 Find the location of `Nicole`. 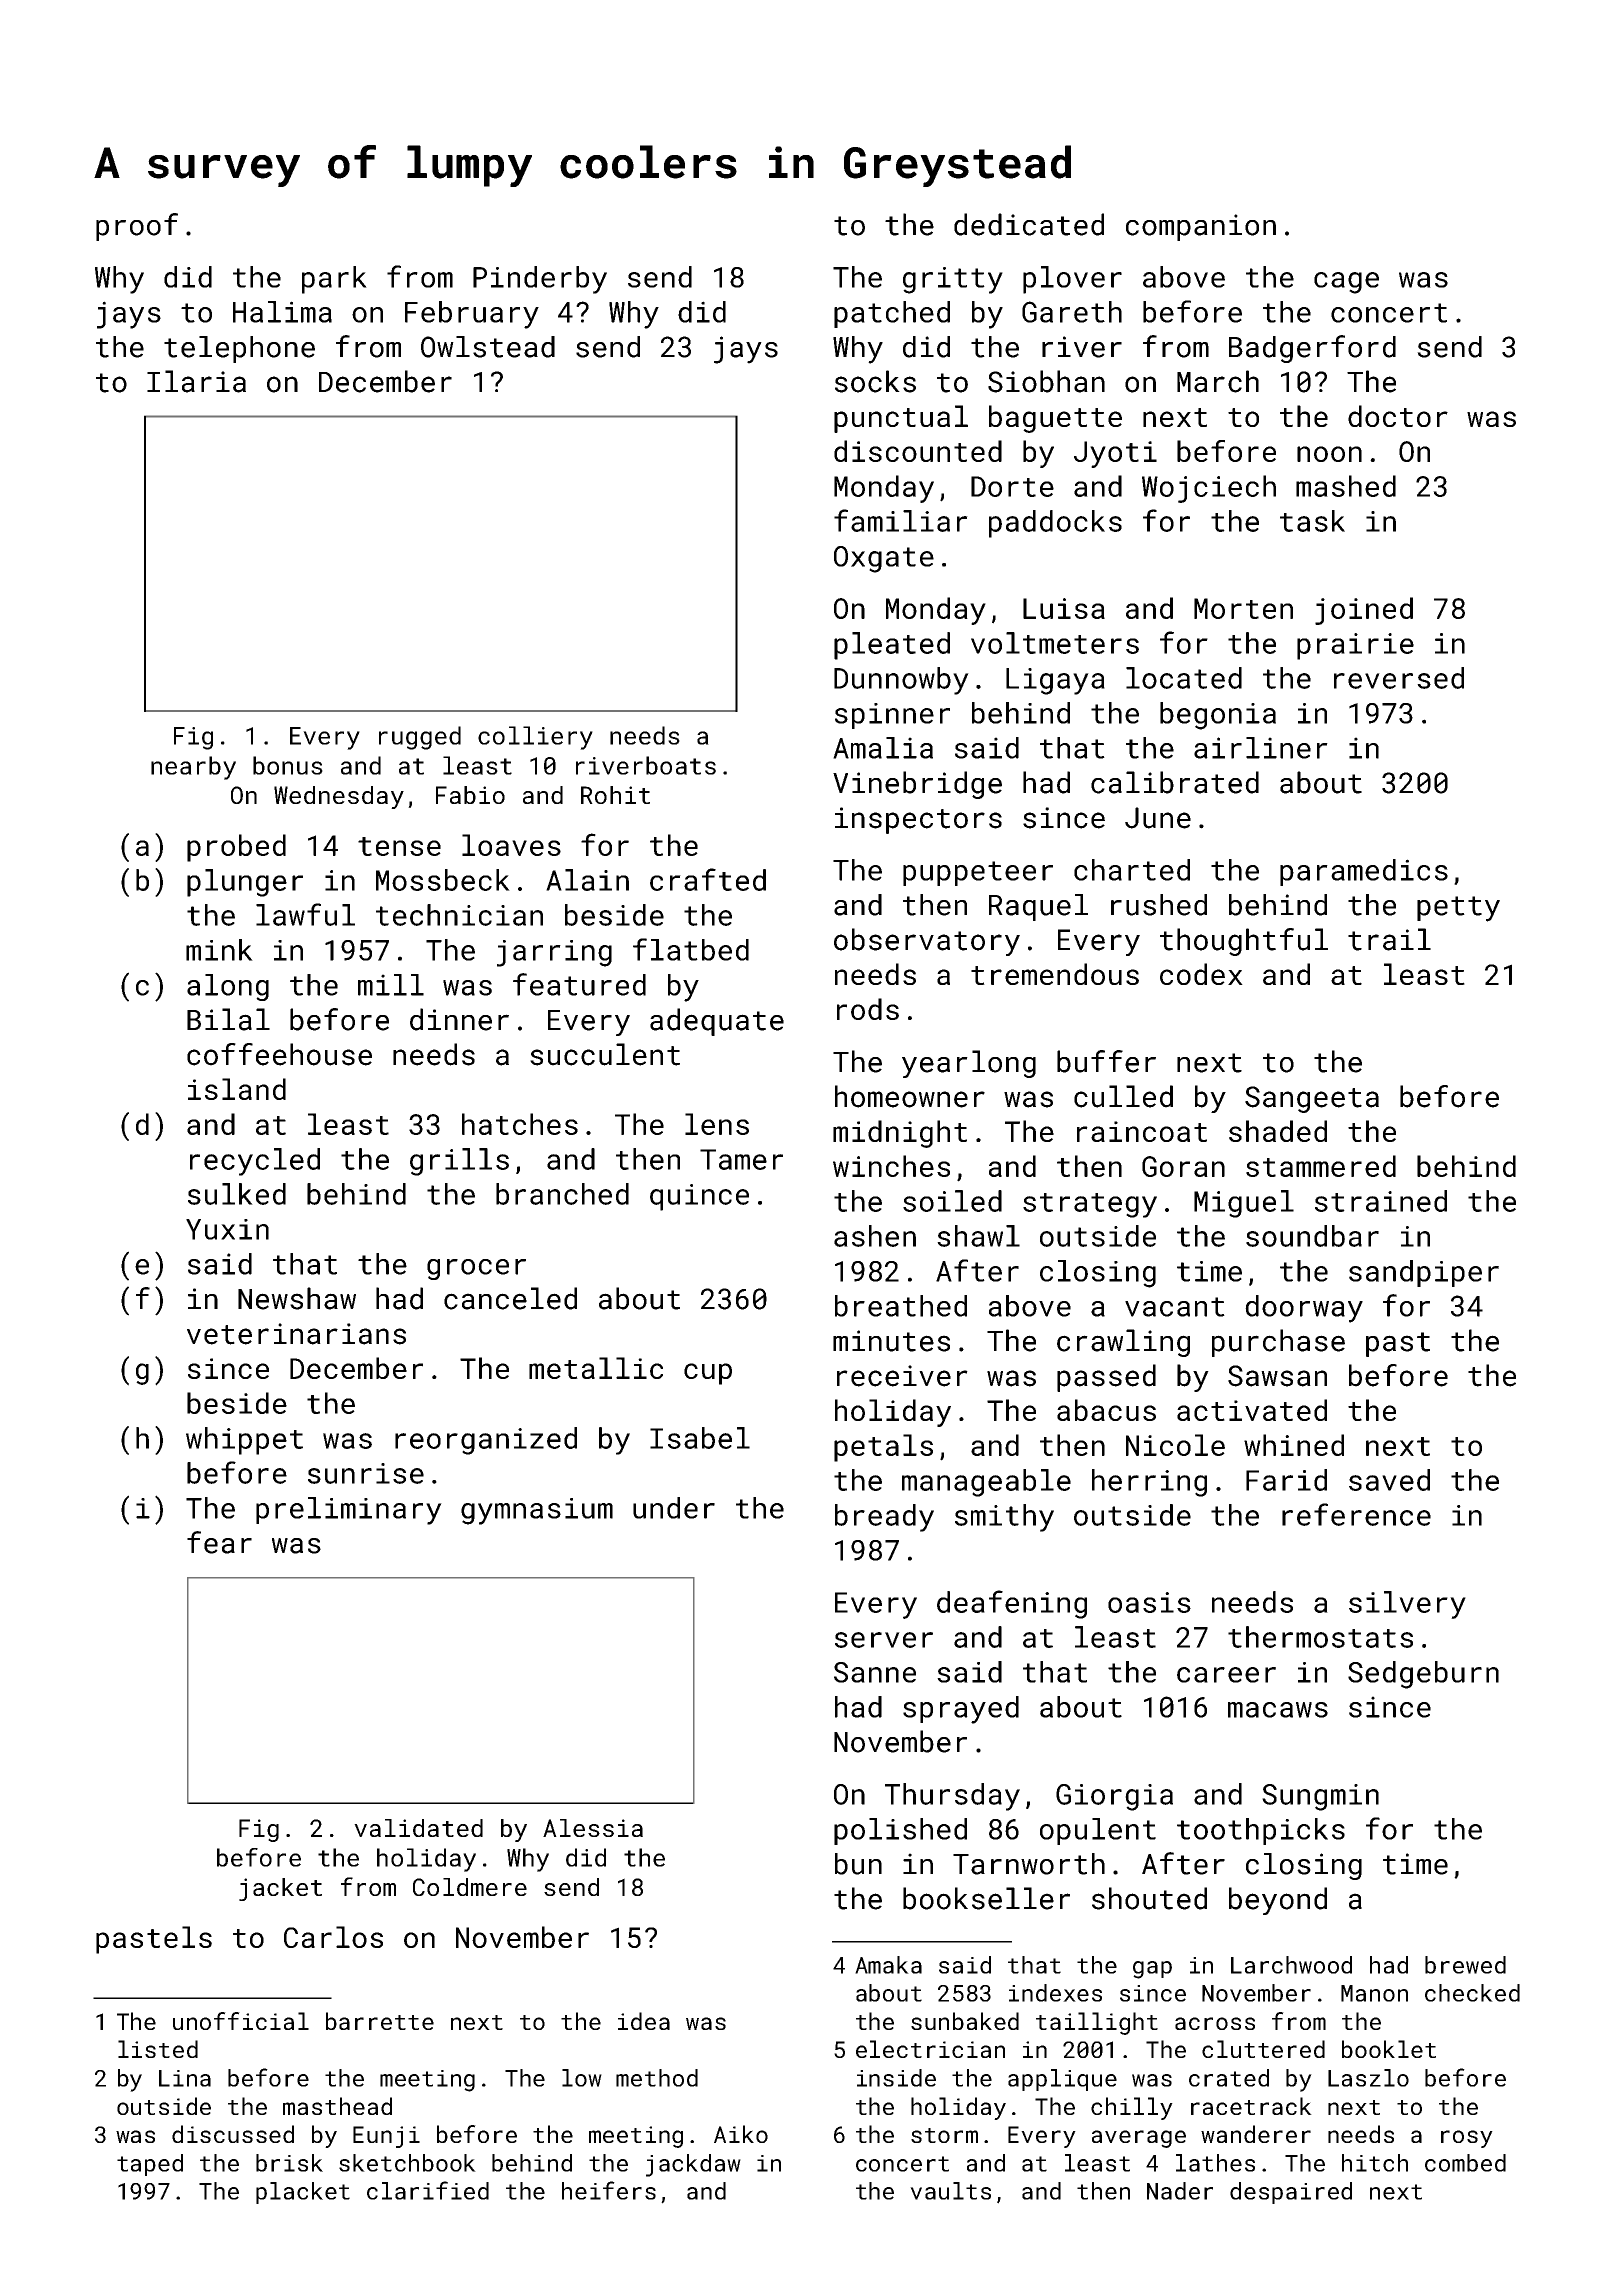

Nicole is located at coordinates (1175, 1445).
